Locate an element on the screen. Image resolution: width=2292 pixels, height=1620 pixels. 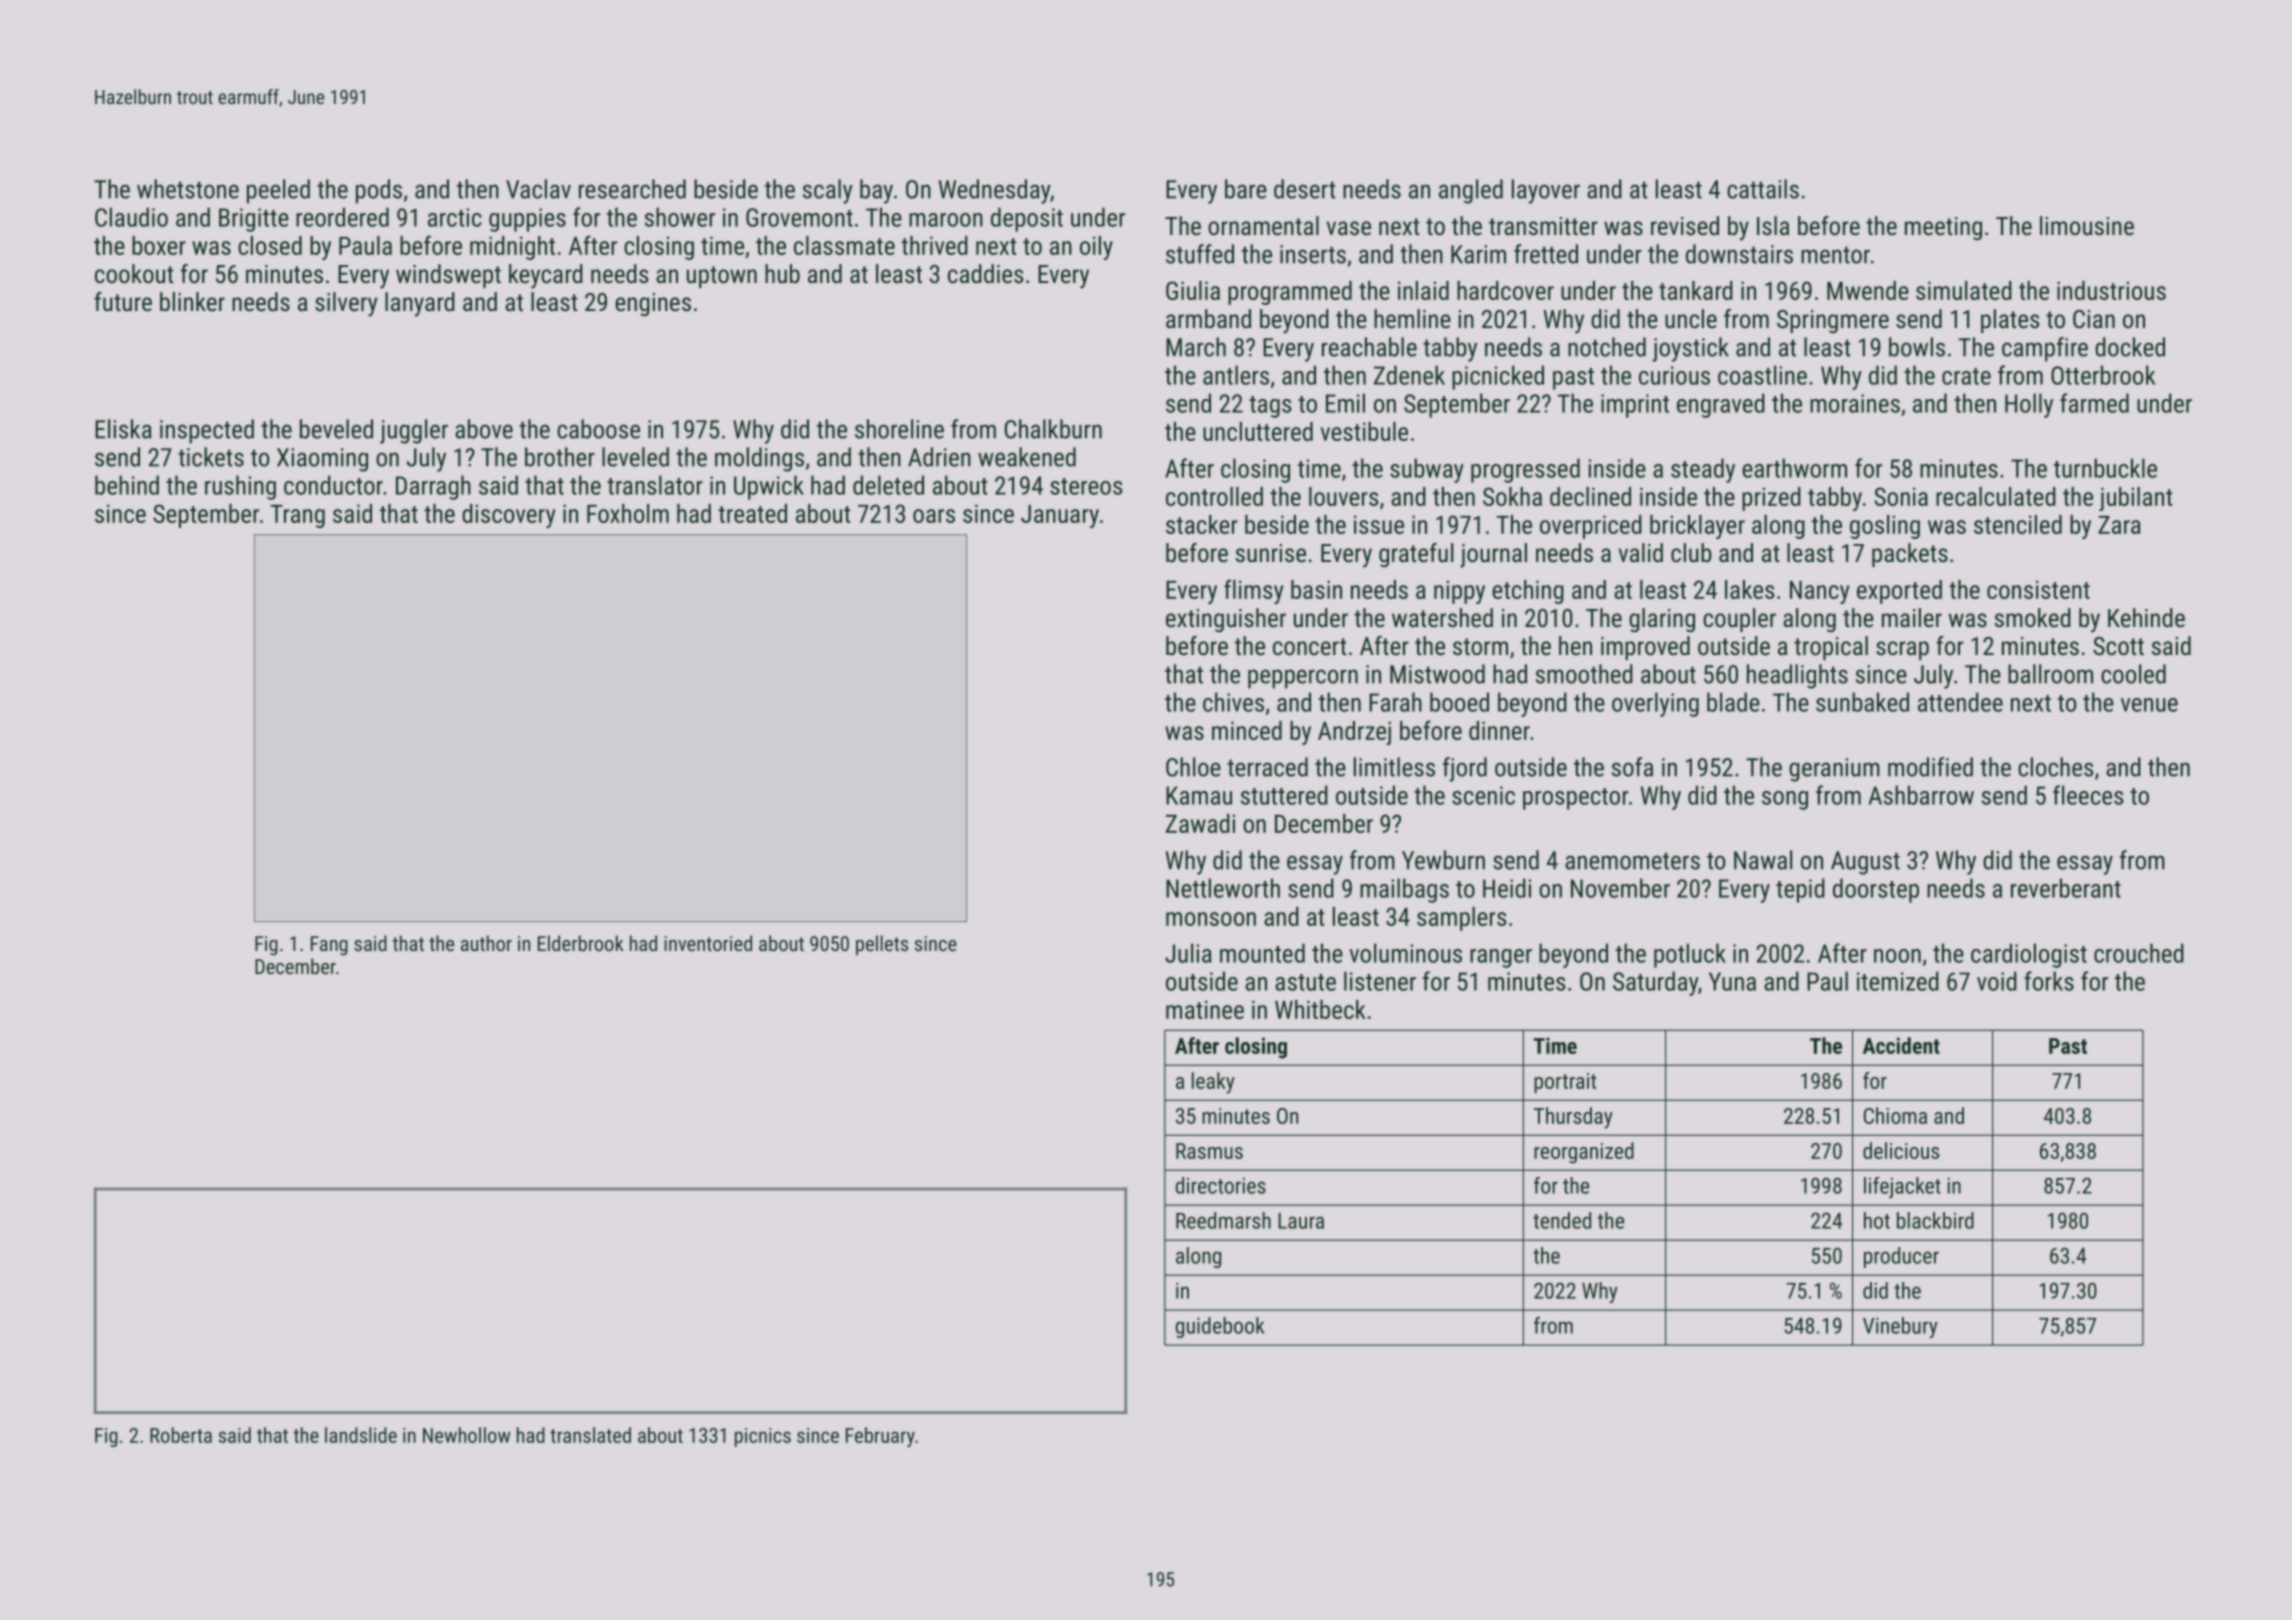
Yuna is located at coordinates (1732, 981).
